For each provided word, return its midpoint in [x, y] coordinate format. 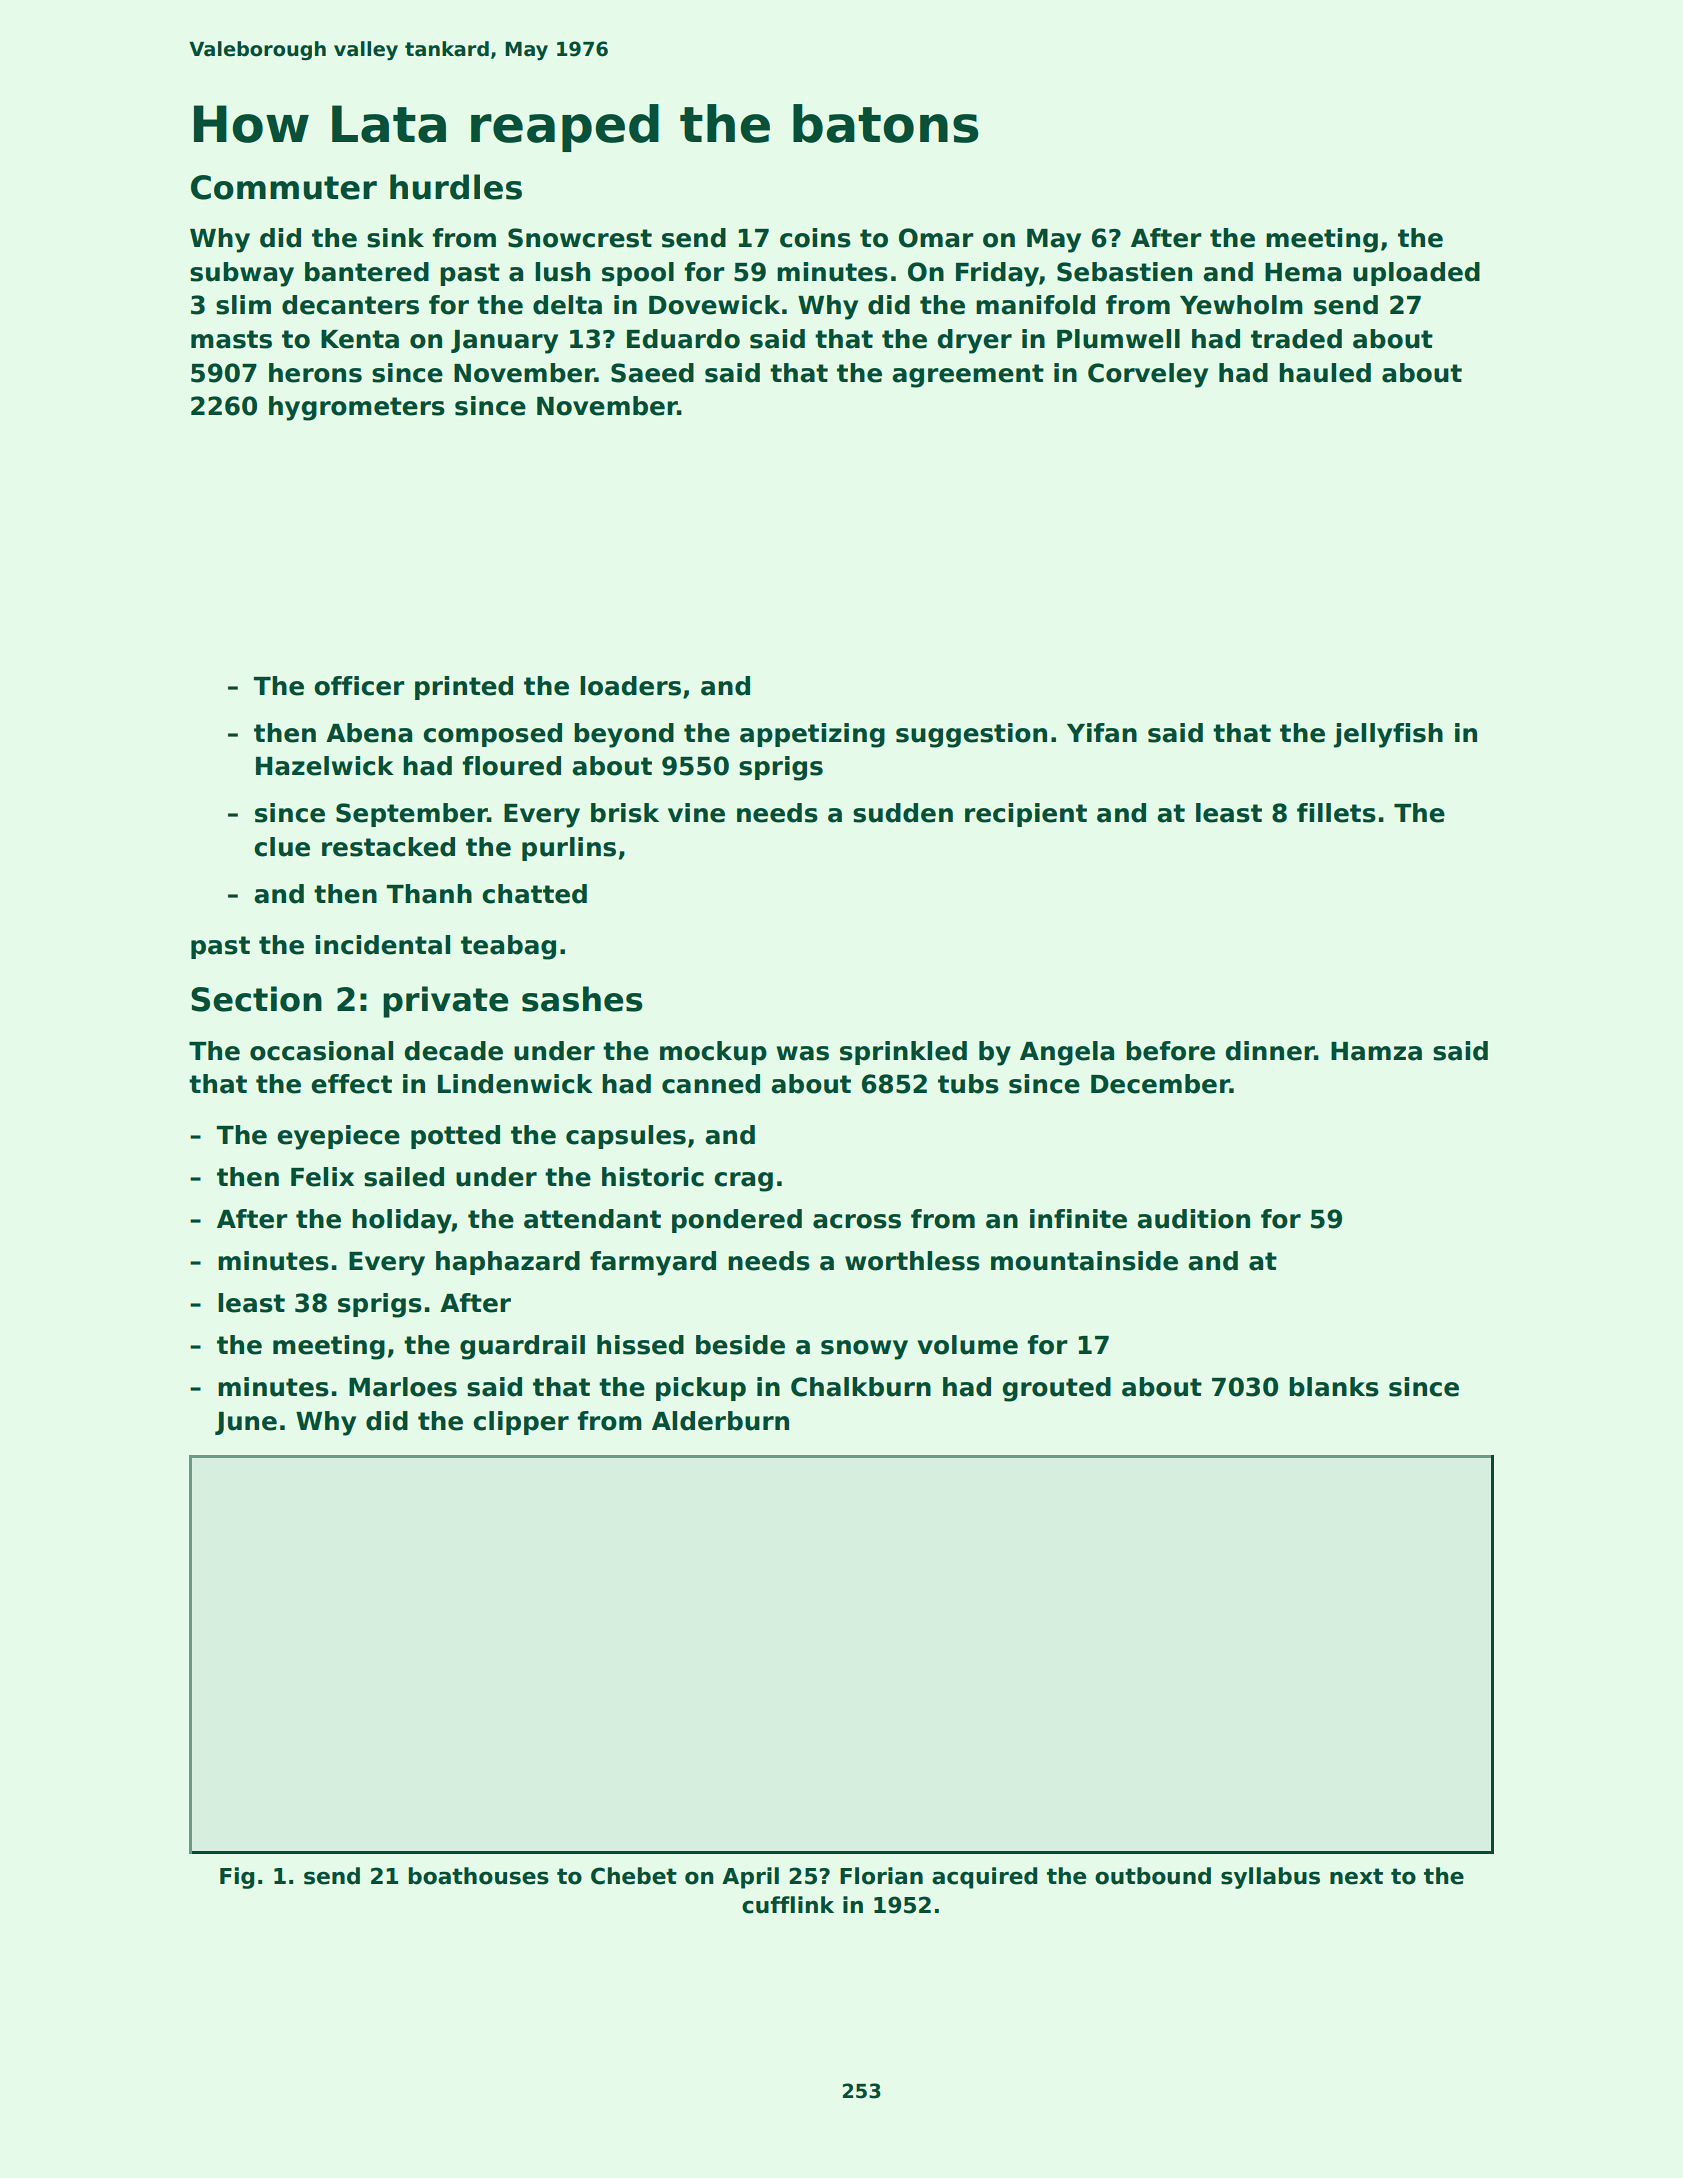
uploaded [1416, 274]
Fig [237, 1878]
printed [464, 688]
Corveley [1148, 375]
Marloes [403, 1387]
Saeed [652, 373]
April [750, 1878]
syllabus [1270, 1878]
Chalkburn [861, 1387]
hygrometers [357, 408]
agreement [968, 376]
